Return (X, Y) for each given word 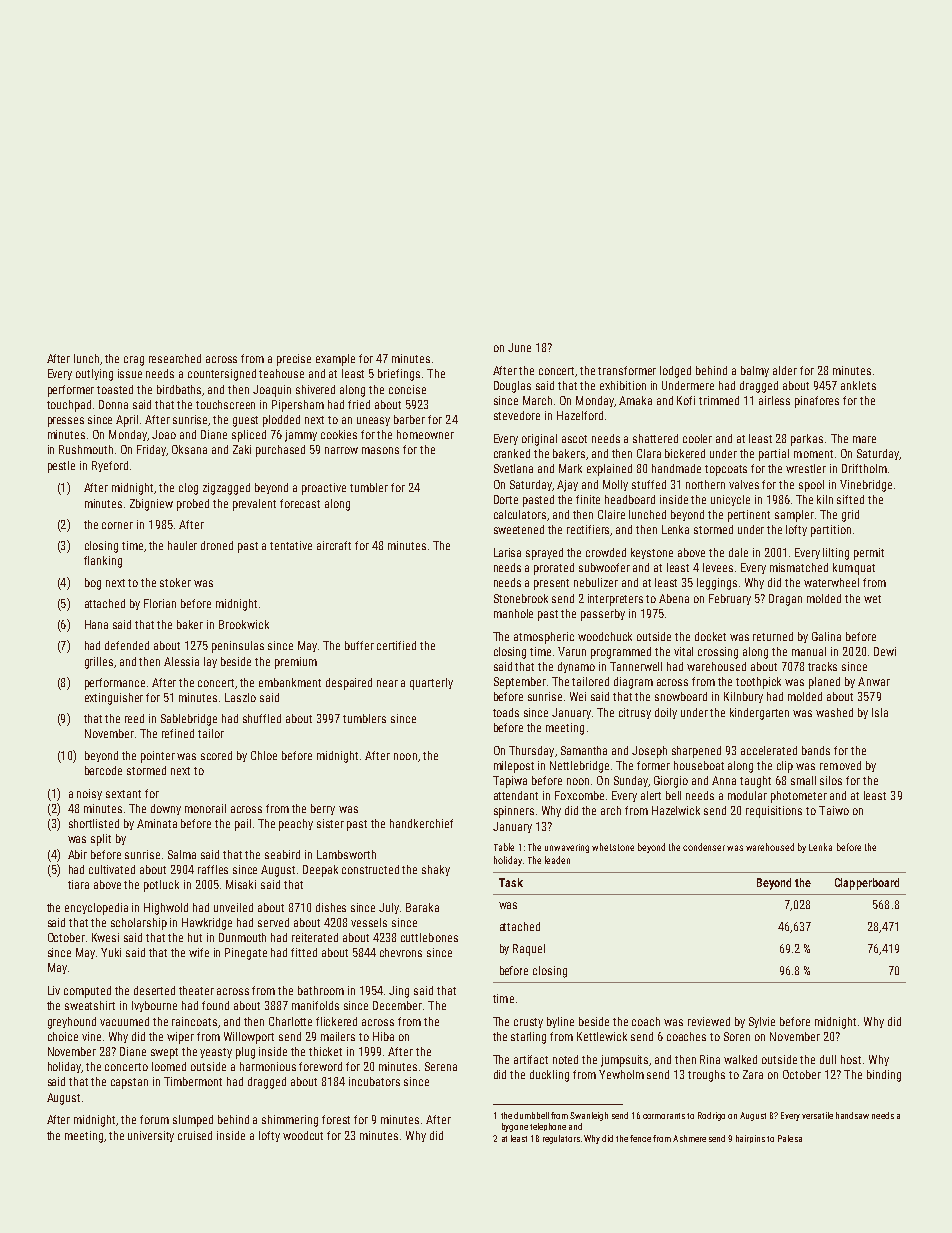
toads (506, 712)
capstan (129, 1083)
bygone (515, 1127)
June (519, 347)
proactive (324, 489)
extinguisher (114, 699)
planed (824, 683)
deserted (154, 990)
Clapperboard (867, 884)
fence (640, 1138)
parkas (807, 440)
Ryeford (110, 466)
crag (134, 361)
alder (785, 370)
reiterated (315, 937)
